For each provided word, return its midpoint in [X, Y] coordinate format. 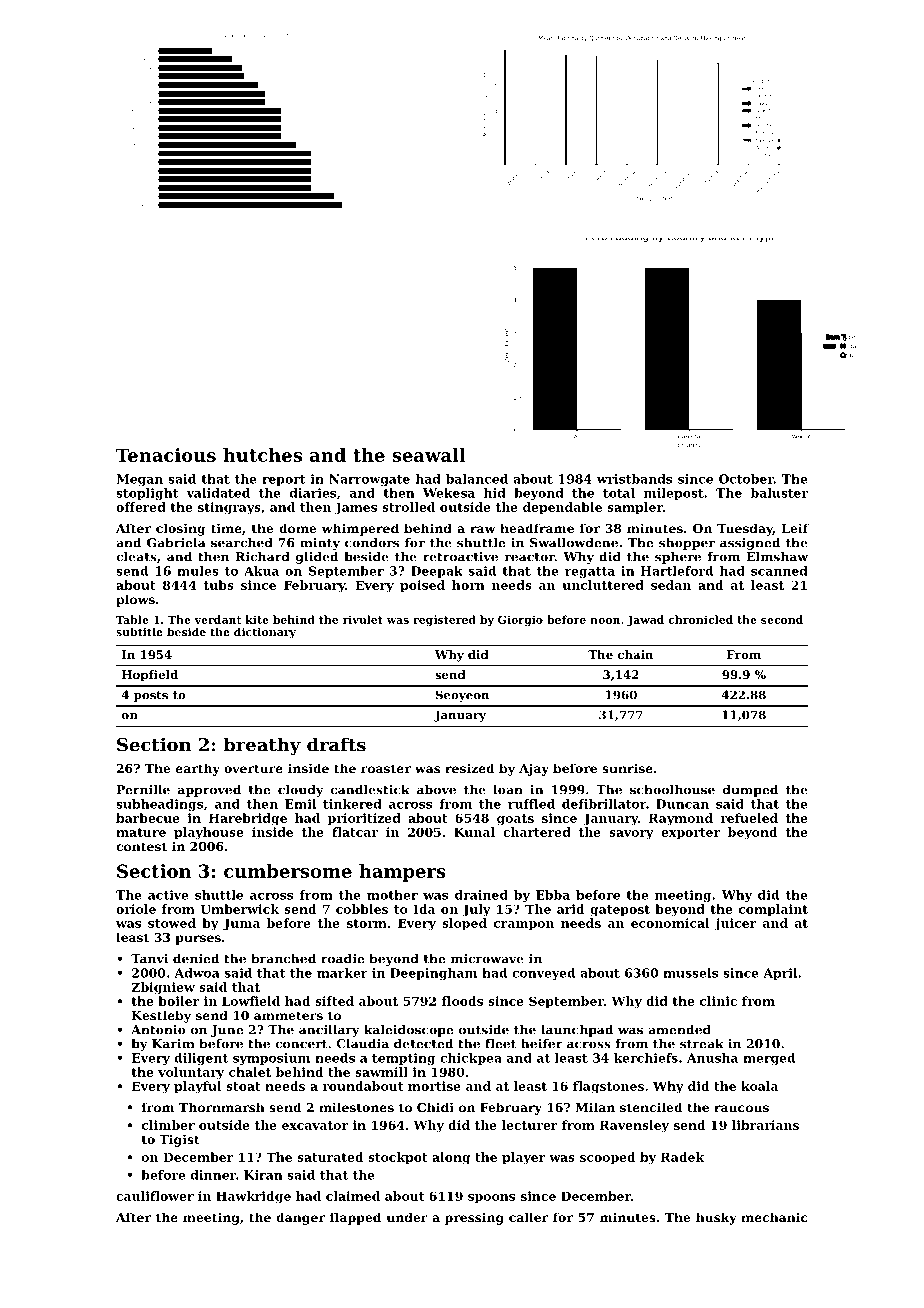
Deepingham [433, 974]
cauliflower [155, 1196]
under [407, 1217]
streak [702, 1044]
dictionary [265, 633]
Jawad [645, 620]
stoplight [147, 494]
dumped [750, 791]
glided [317, 558]
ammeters [288, 1015]
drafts [336, 744]
